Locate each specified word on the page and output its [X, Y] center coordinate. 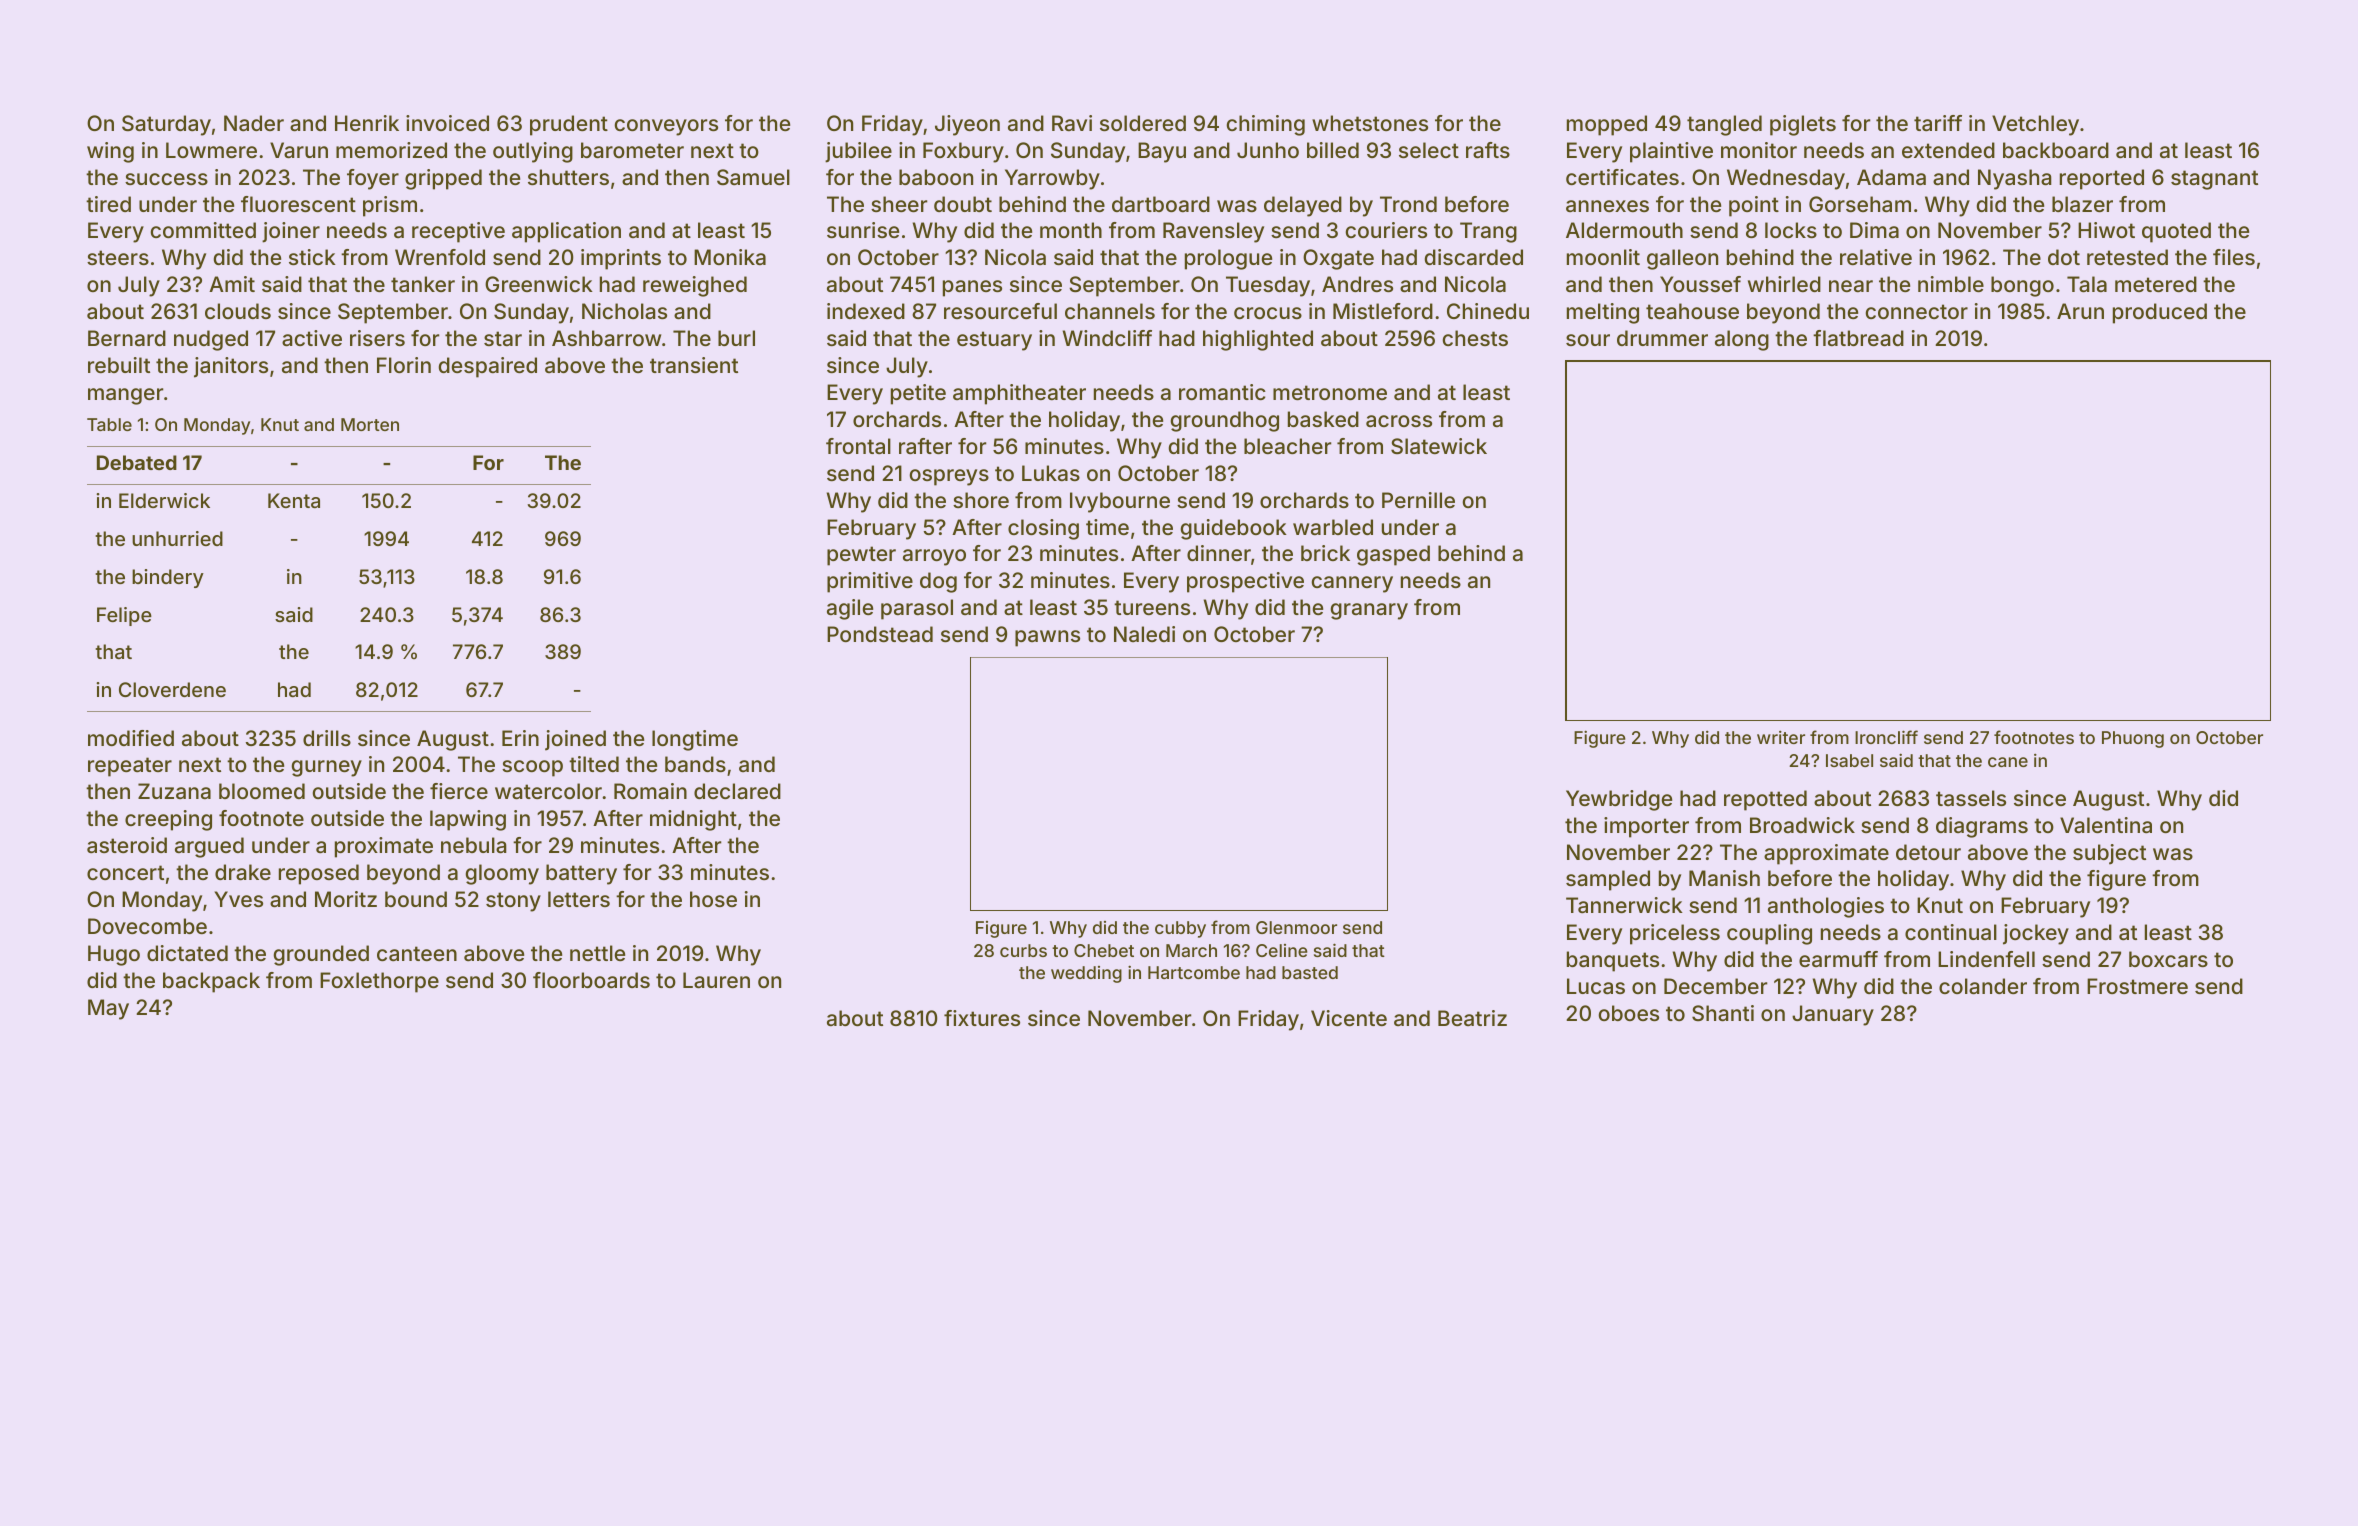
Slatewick [1439, 446]
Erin [520, 738]
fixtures [982, 1018]
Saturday [166, 125]
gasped [1393, 555]
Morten [370, 424]
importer [1646, 827]
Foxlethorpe [379, 982]
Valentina [2106, 825]
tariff [1938, 123]
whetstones [1370, 123]
